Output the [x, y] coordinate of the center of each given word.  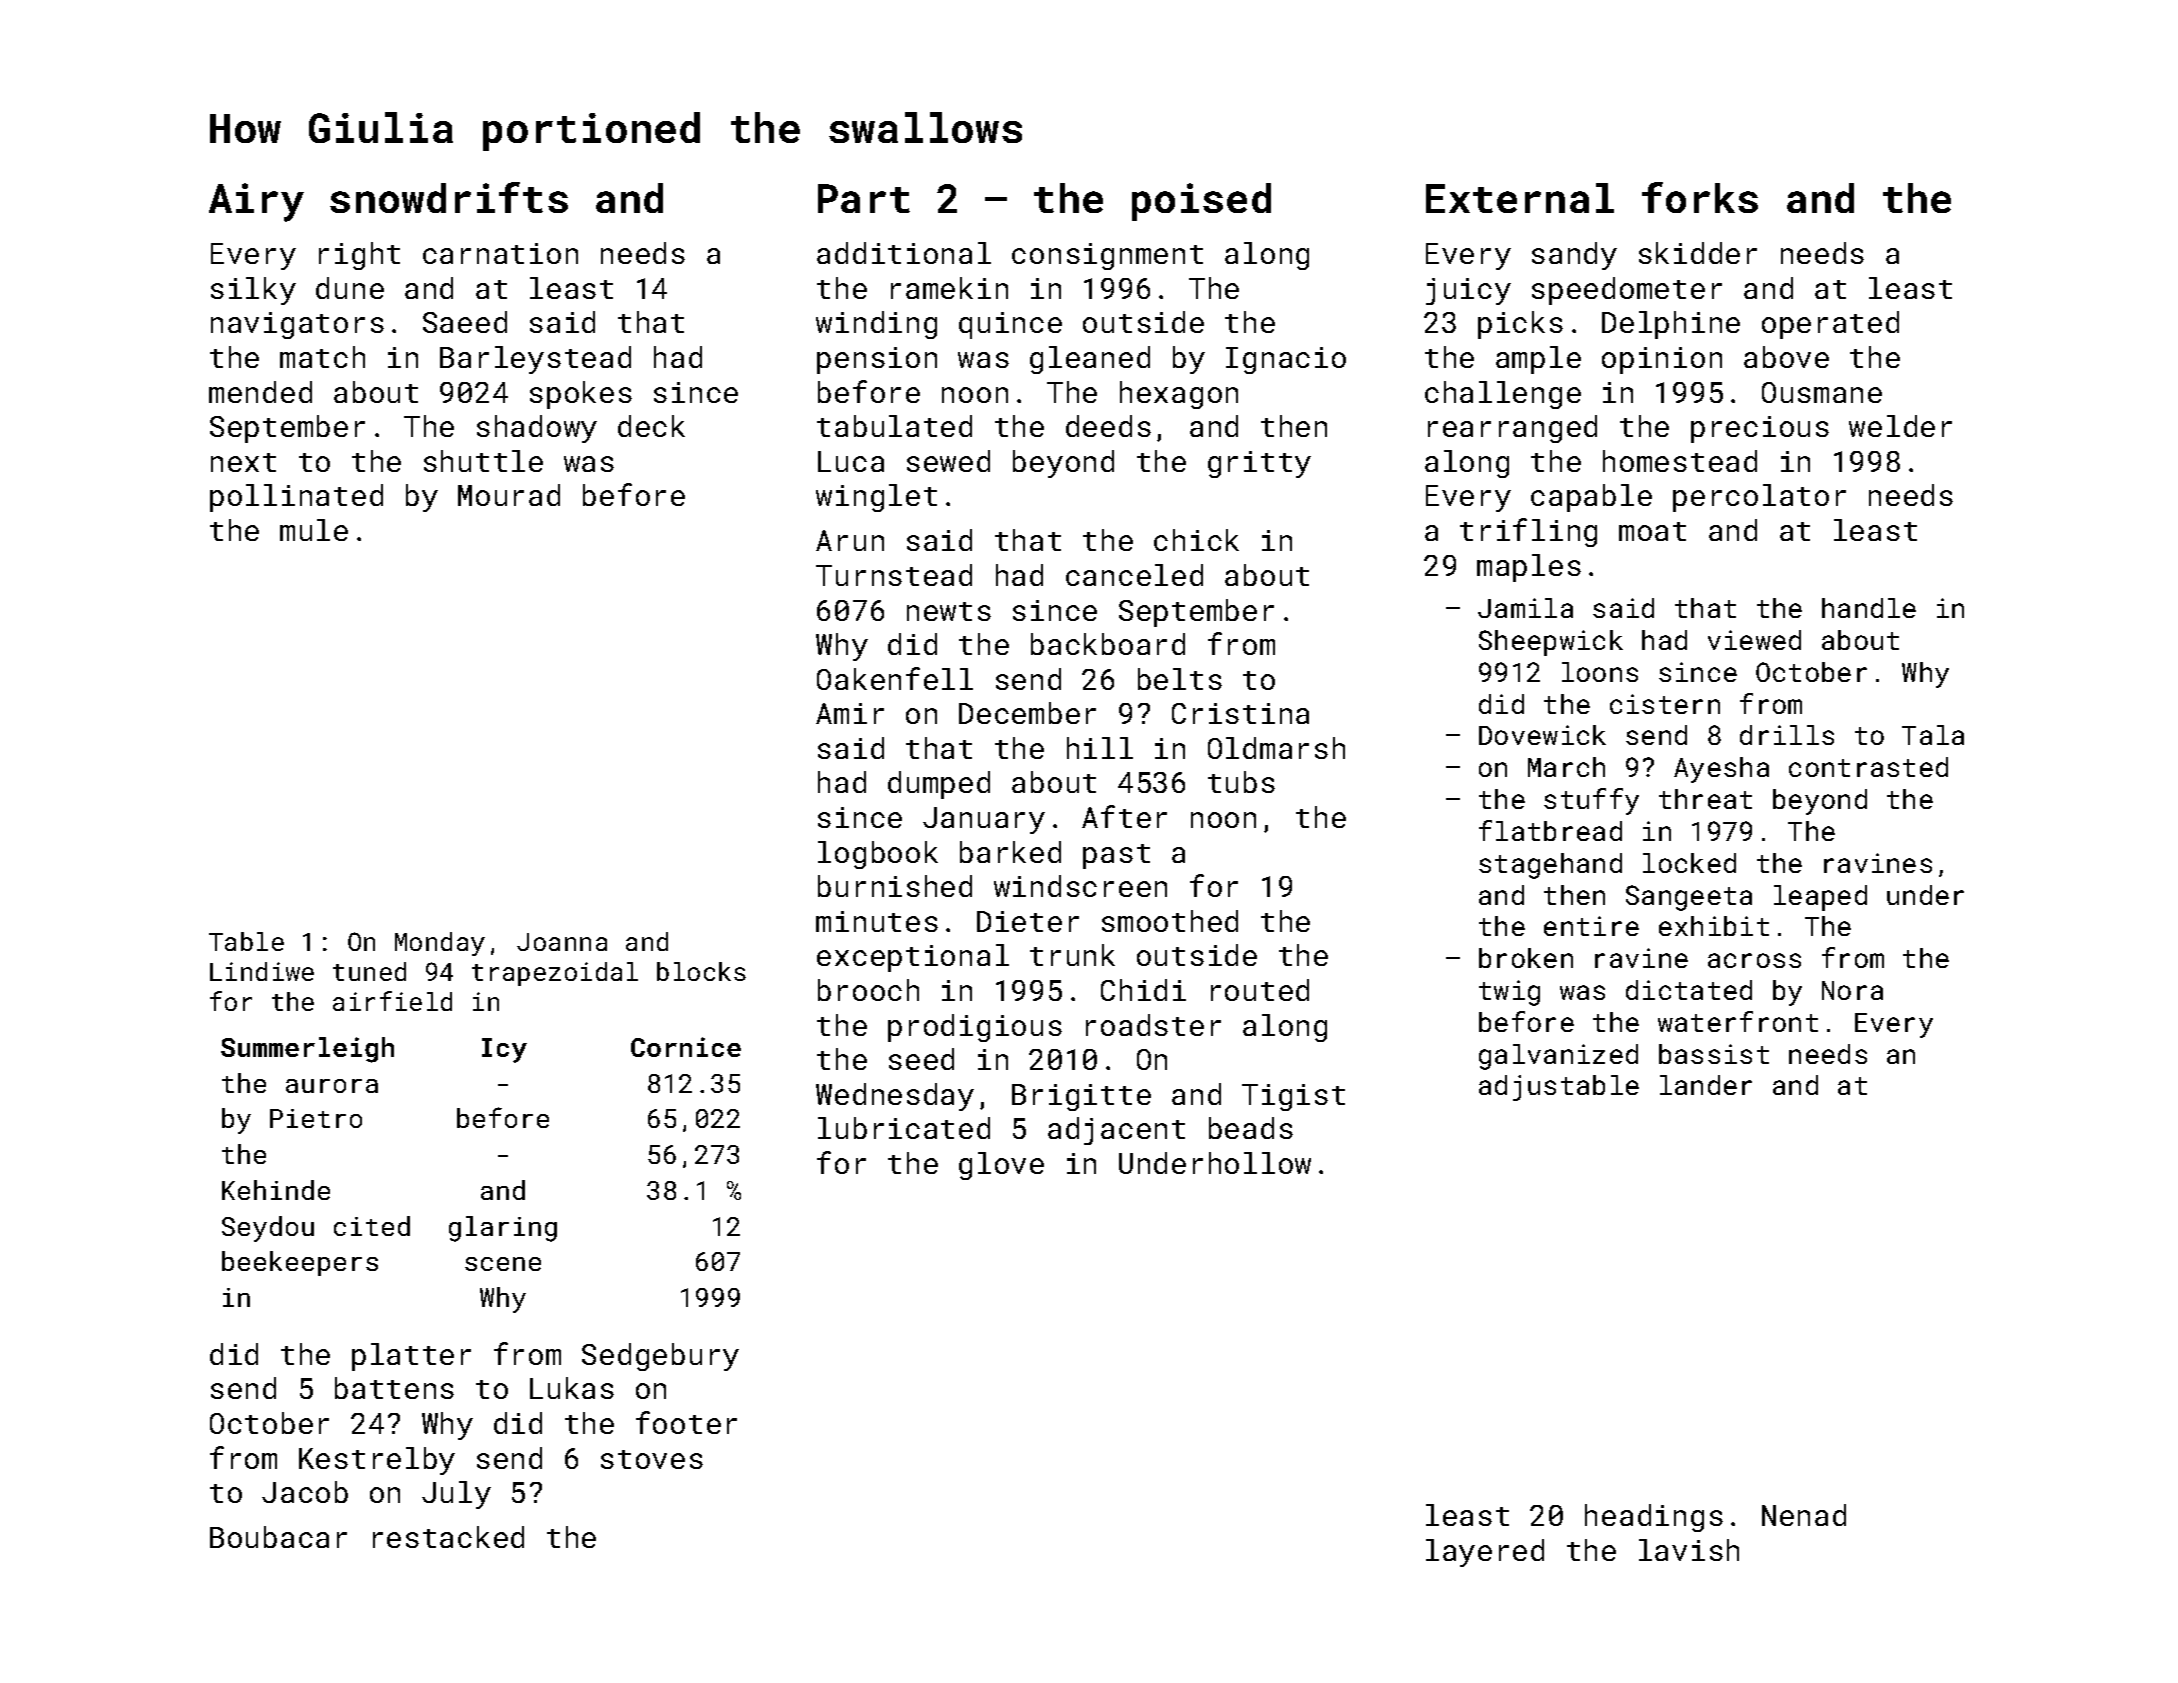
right [359, 256]
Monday [440, 944]
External [1520, 198]
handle [1869, 608]
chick [1196, 540]
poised [1201, 202]
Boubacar [278, 1537]
